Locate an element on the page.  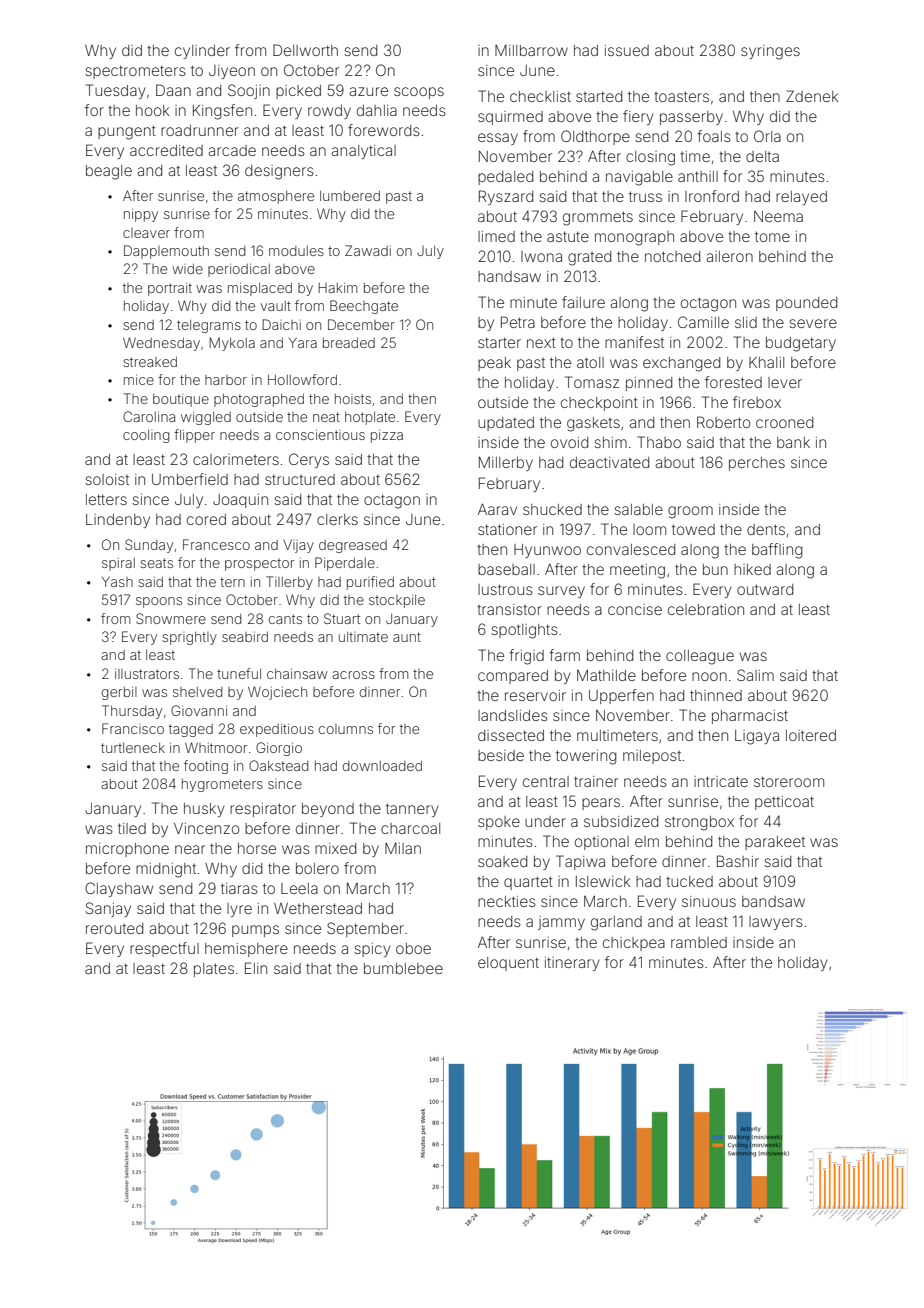
Ligaya is located at coordinates (757, 737).
